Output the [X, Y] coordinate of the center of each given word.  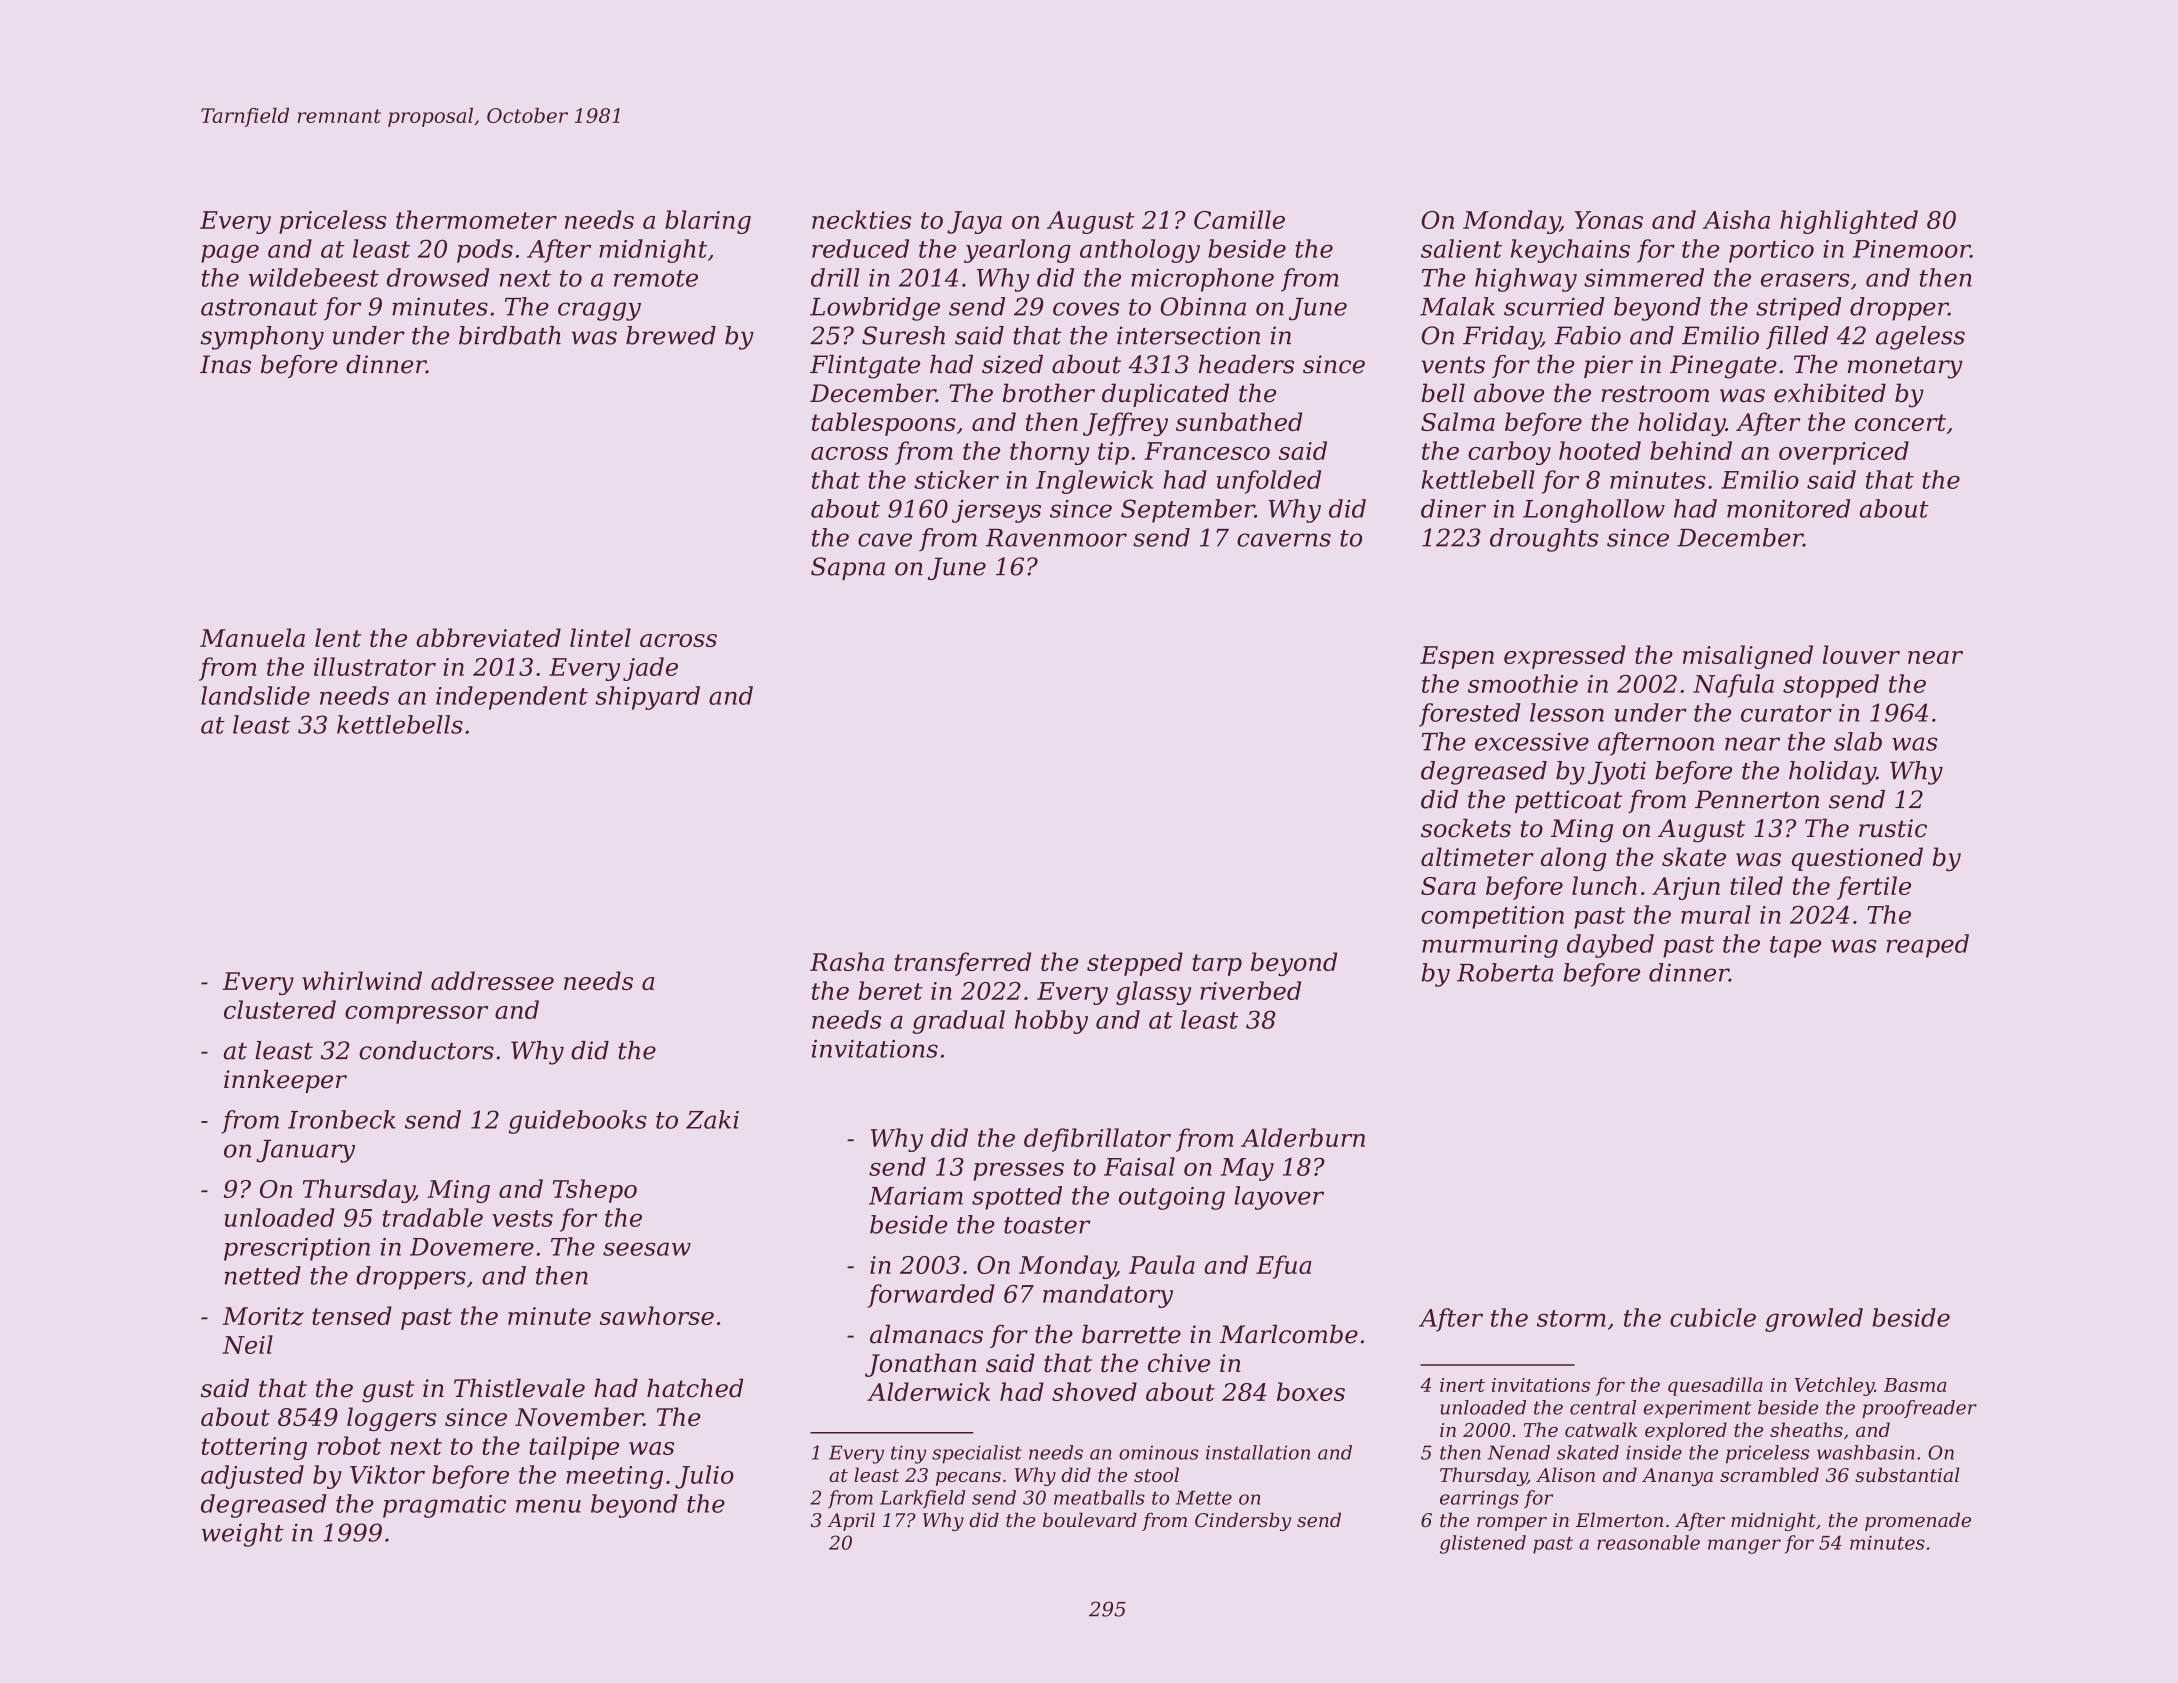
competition [1492, 917]
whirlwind [362, 980]
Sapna [848, 568]
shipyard [647, 698]
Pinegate [1723, 367]
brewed [671, 335]
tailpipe [574, 1448]
